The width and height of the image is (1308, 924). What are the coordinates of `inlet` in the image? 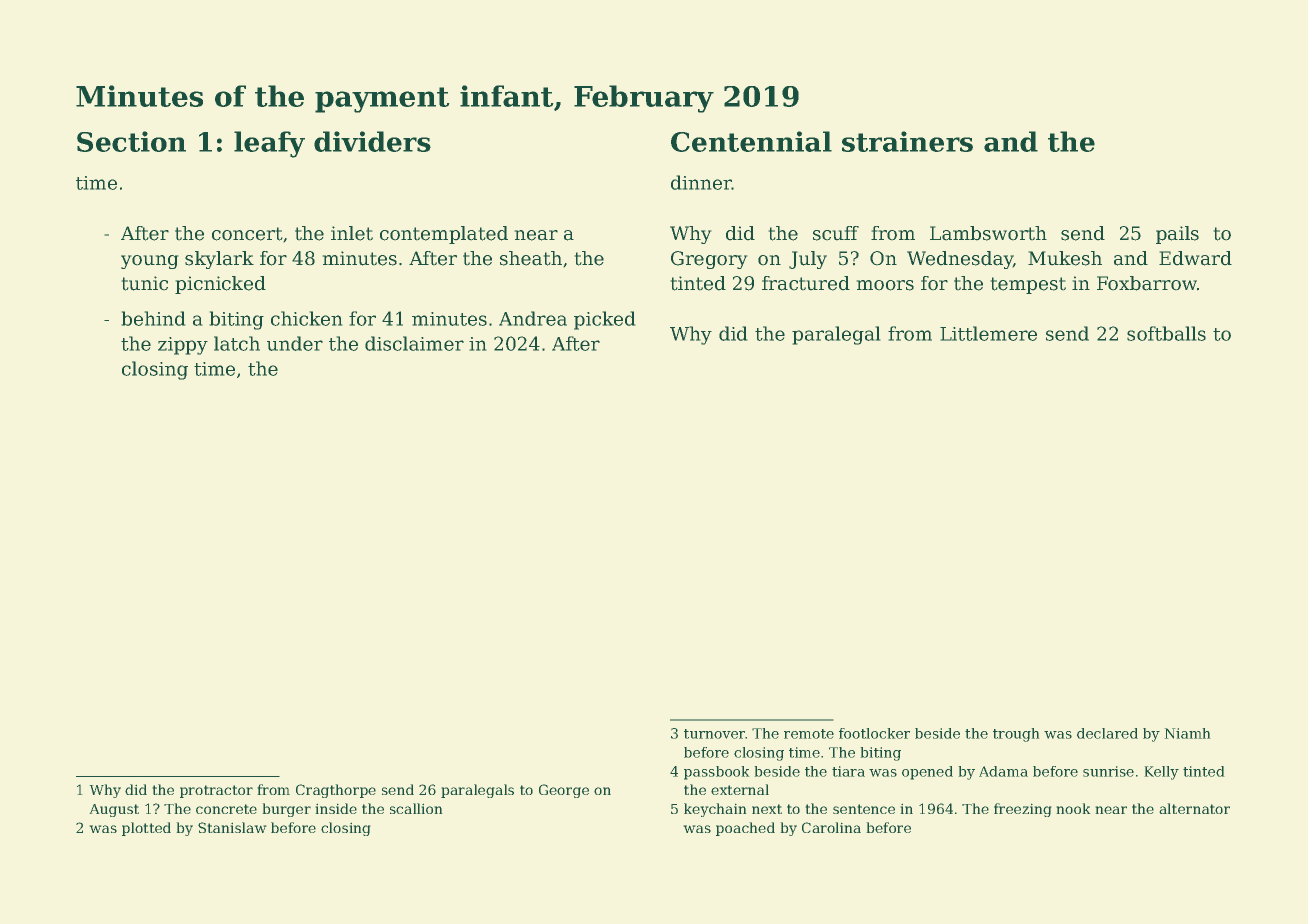 It's located at (352, 233).
